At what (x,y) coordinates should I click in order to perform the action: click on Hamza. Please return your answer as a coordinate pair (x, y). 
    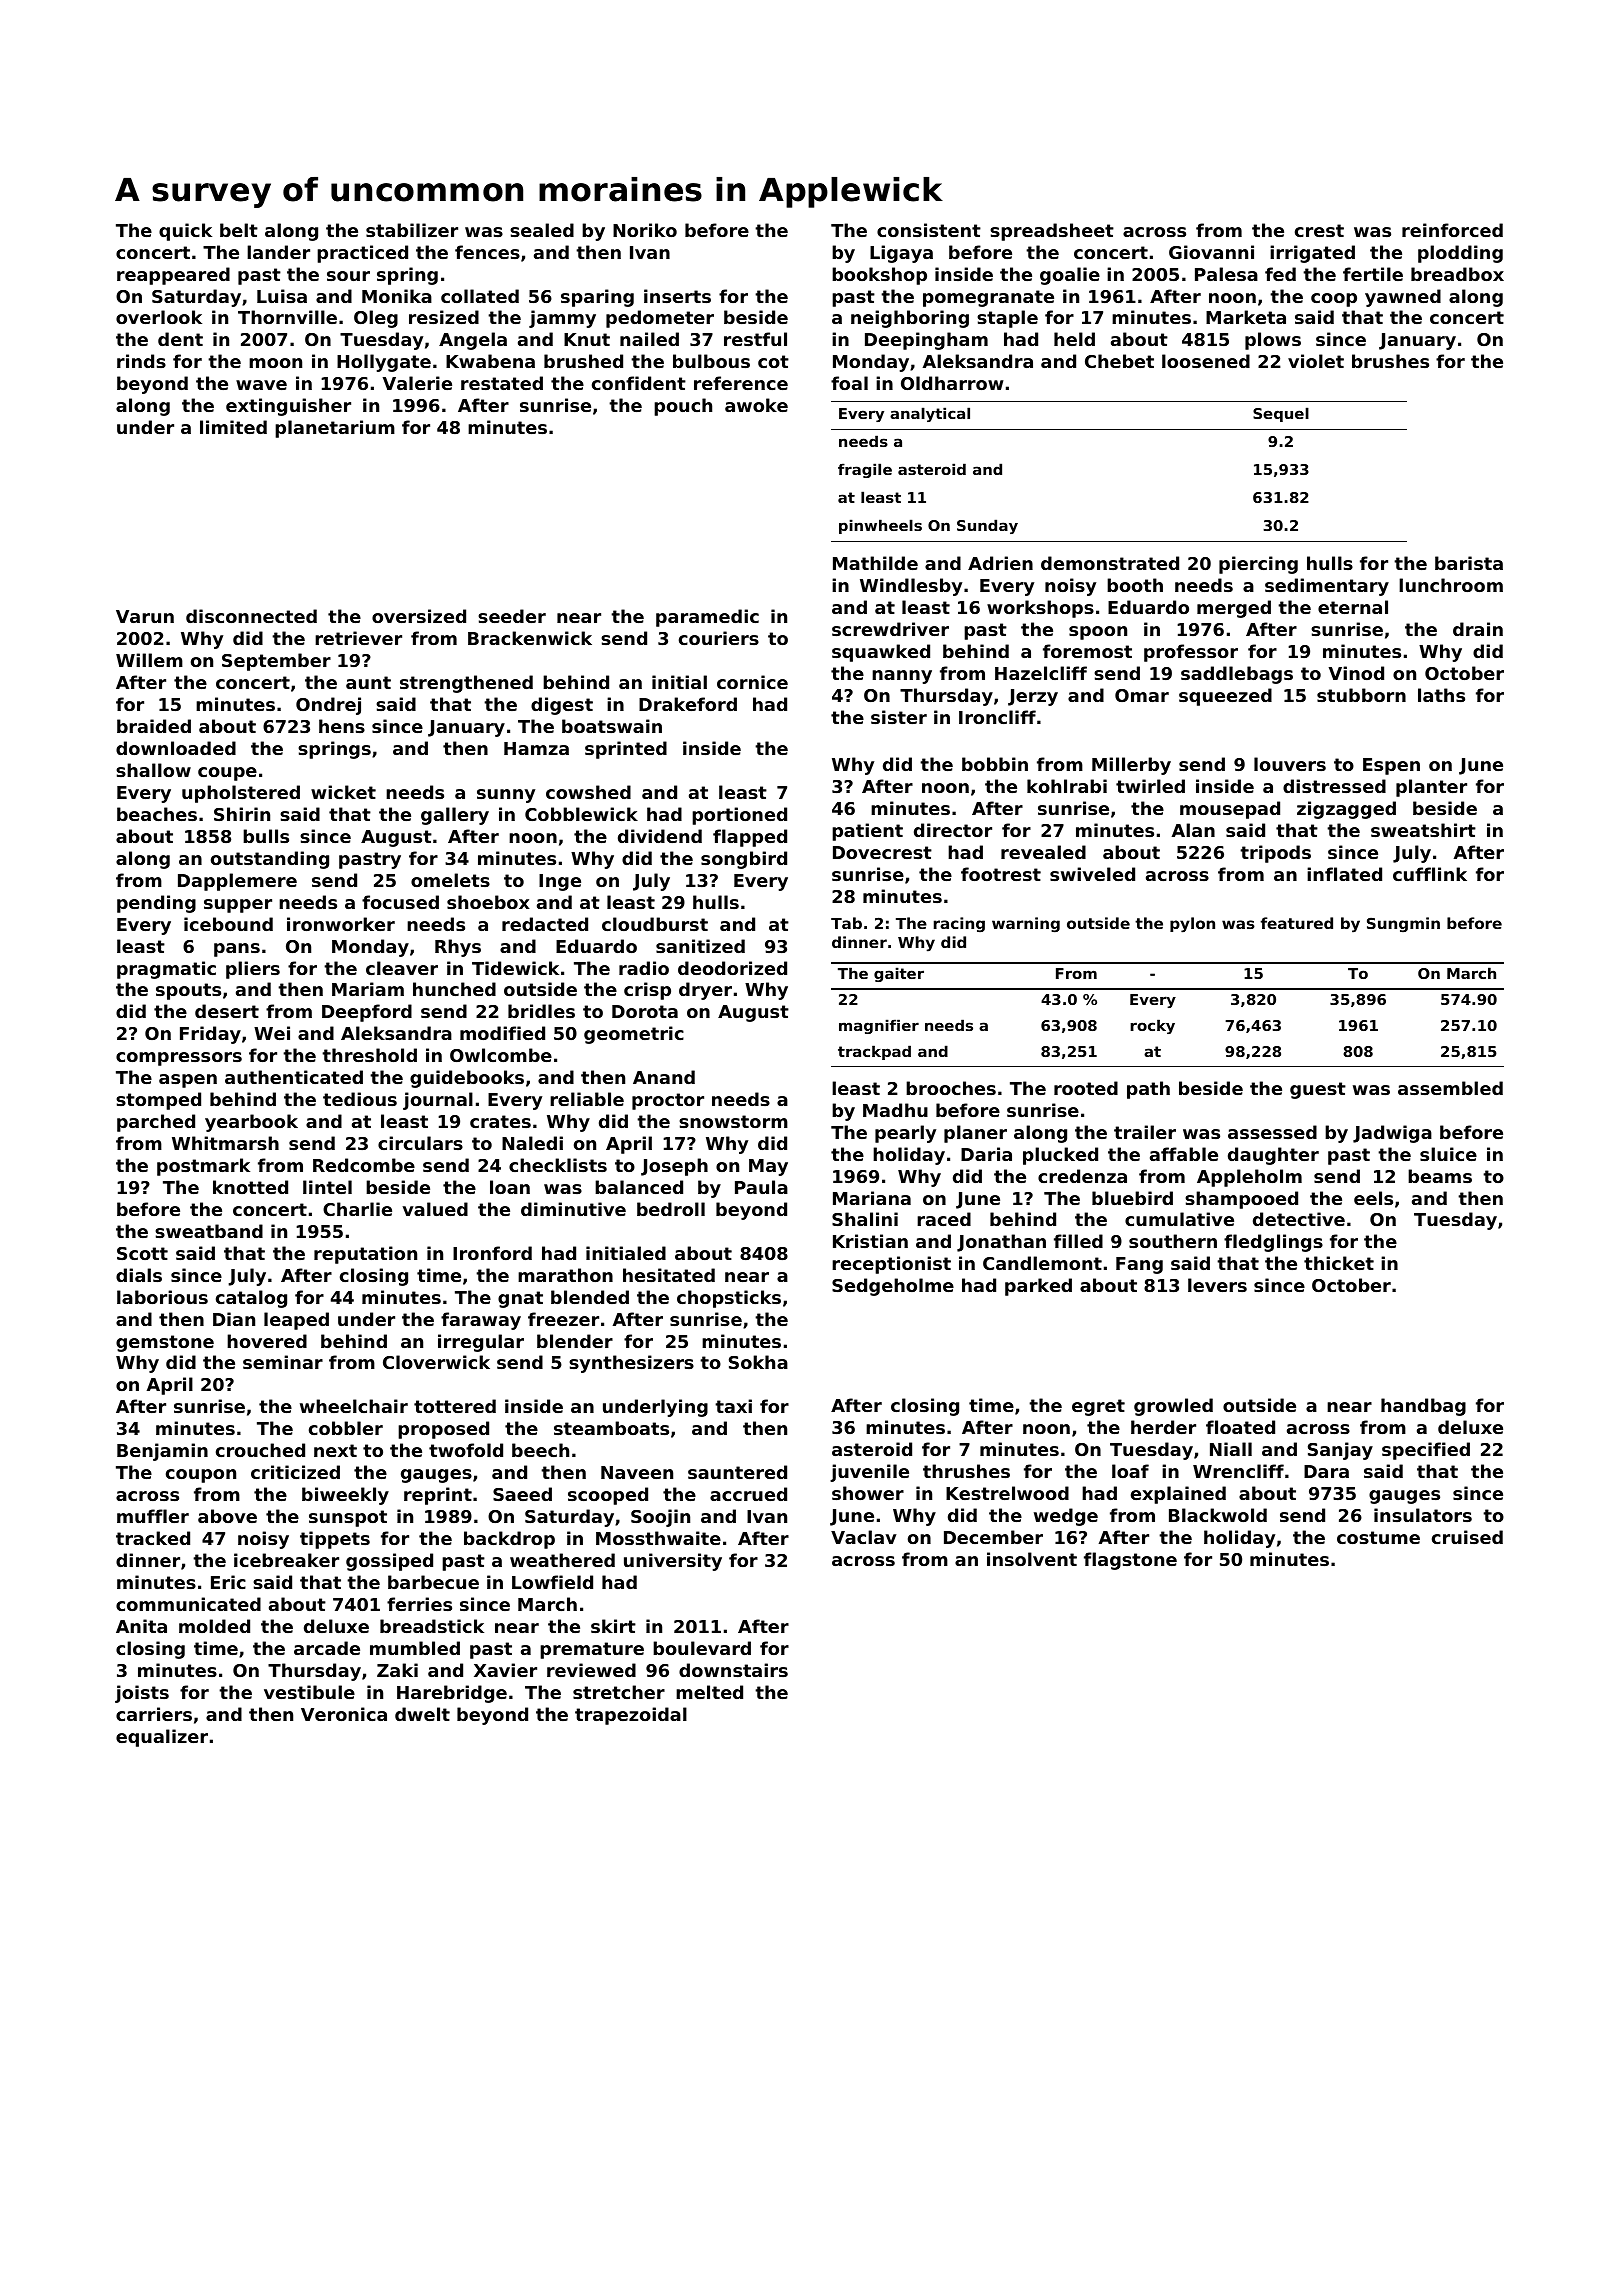
    Looking at the image, I should click on (536, 748).
